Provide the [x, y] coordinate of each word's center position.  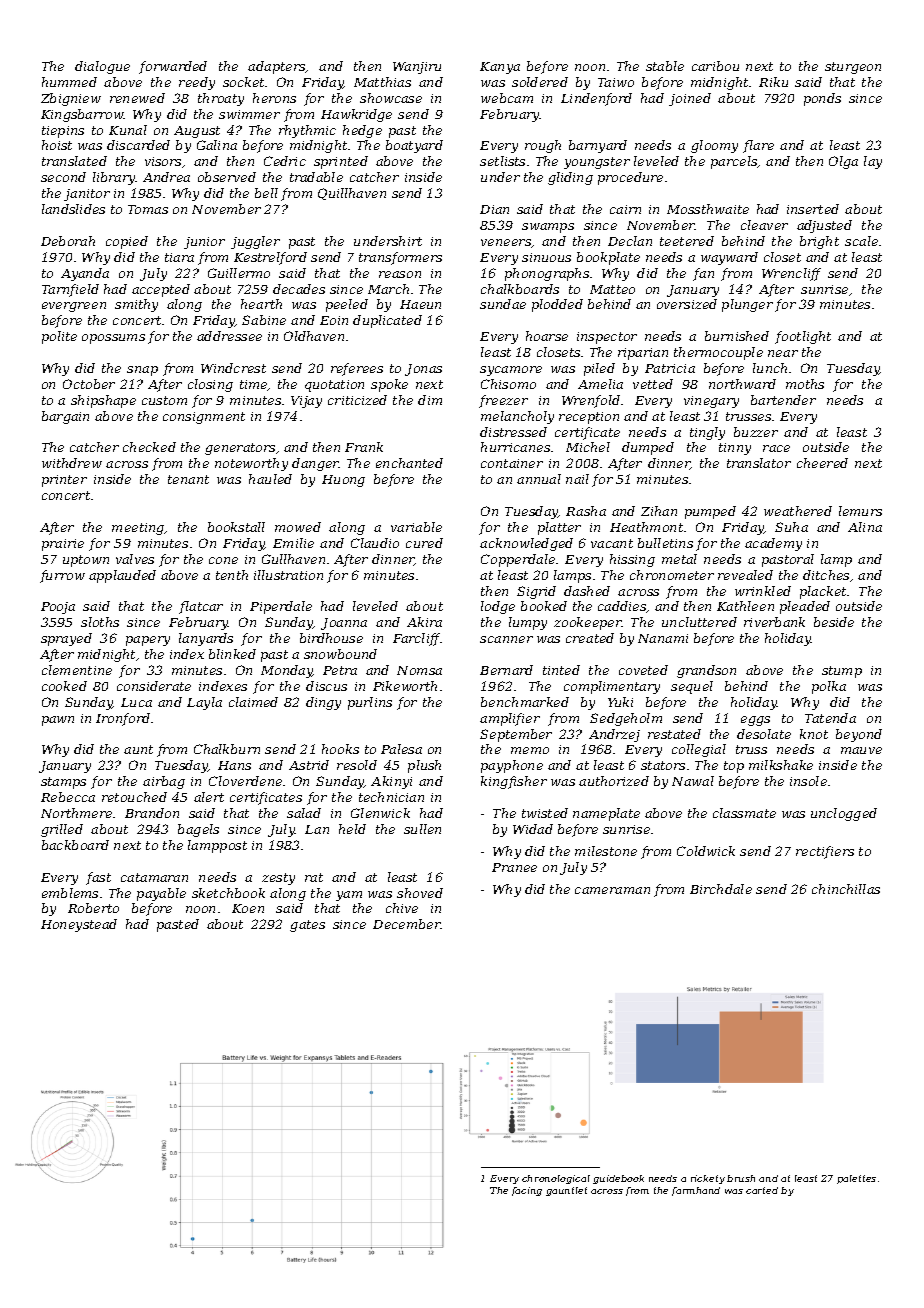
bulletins [665, 543]
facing [527, 1191]
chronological [556, 1179]
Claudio [375, 543]
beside [834, 622]
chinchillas [846, 889]
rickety [708, 1179]
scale [861, 241]
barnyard [598, 146]
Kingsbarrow [82, 115]
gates [307, 926]
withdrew [72, 463]
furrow [62, 576]
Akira [424, 622]
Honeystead [79, 925]
